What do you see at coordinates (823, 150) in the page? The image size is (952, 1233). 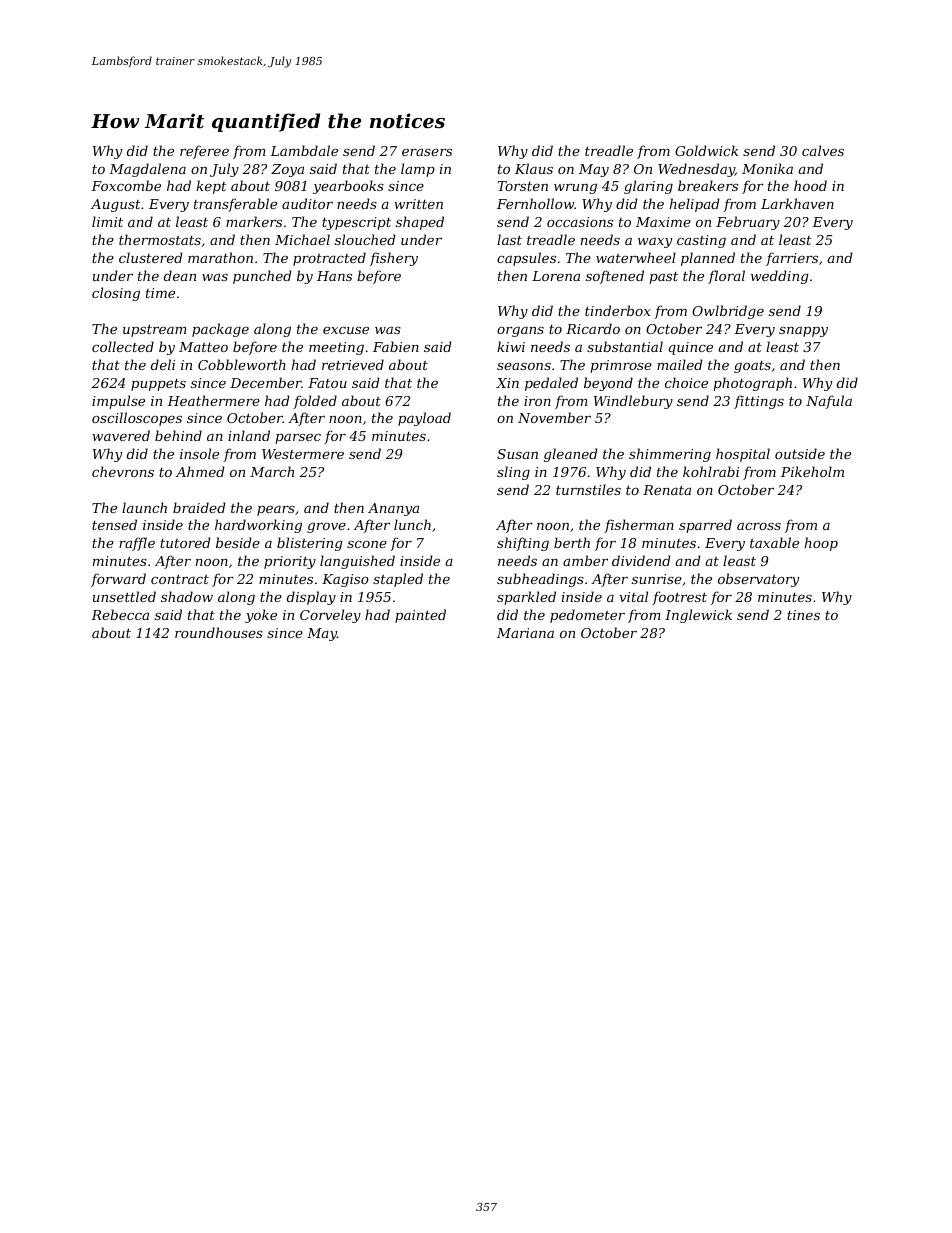 I see `calves` at bounding box center [823, 150].
